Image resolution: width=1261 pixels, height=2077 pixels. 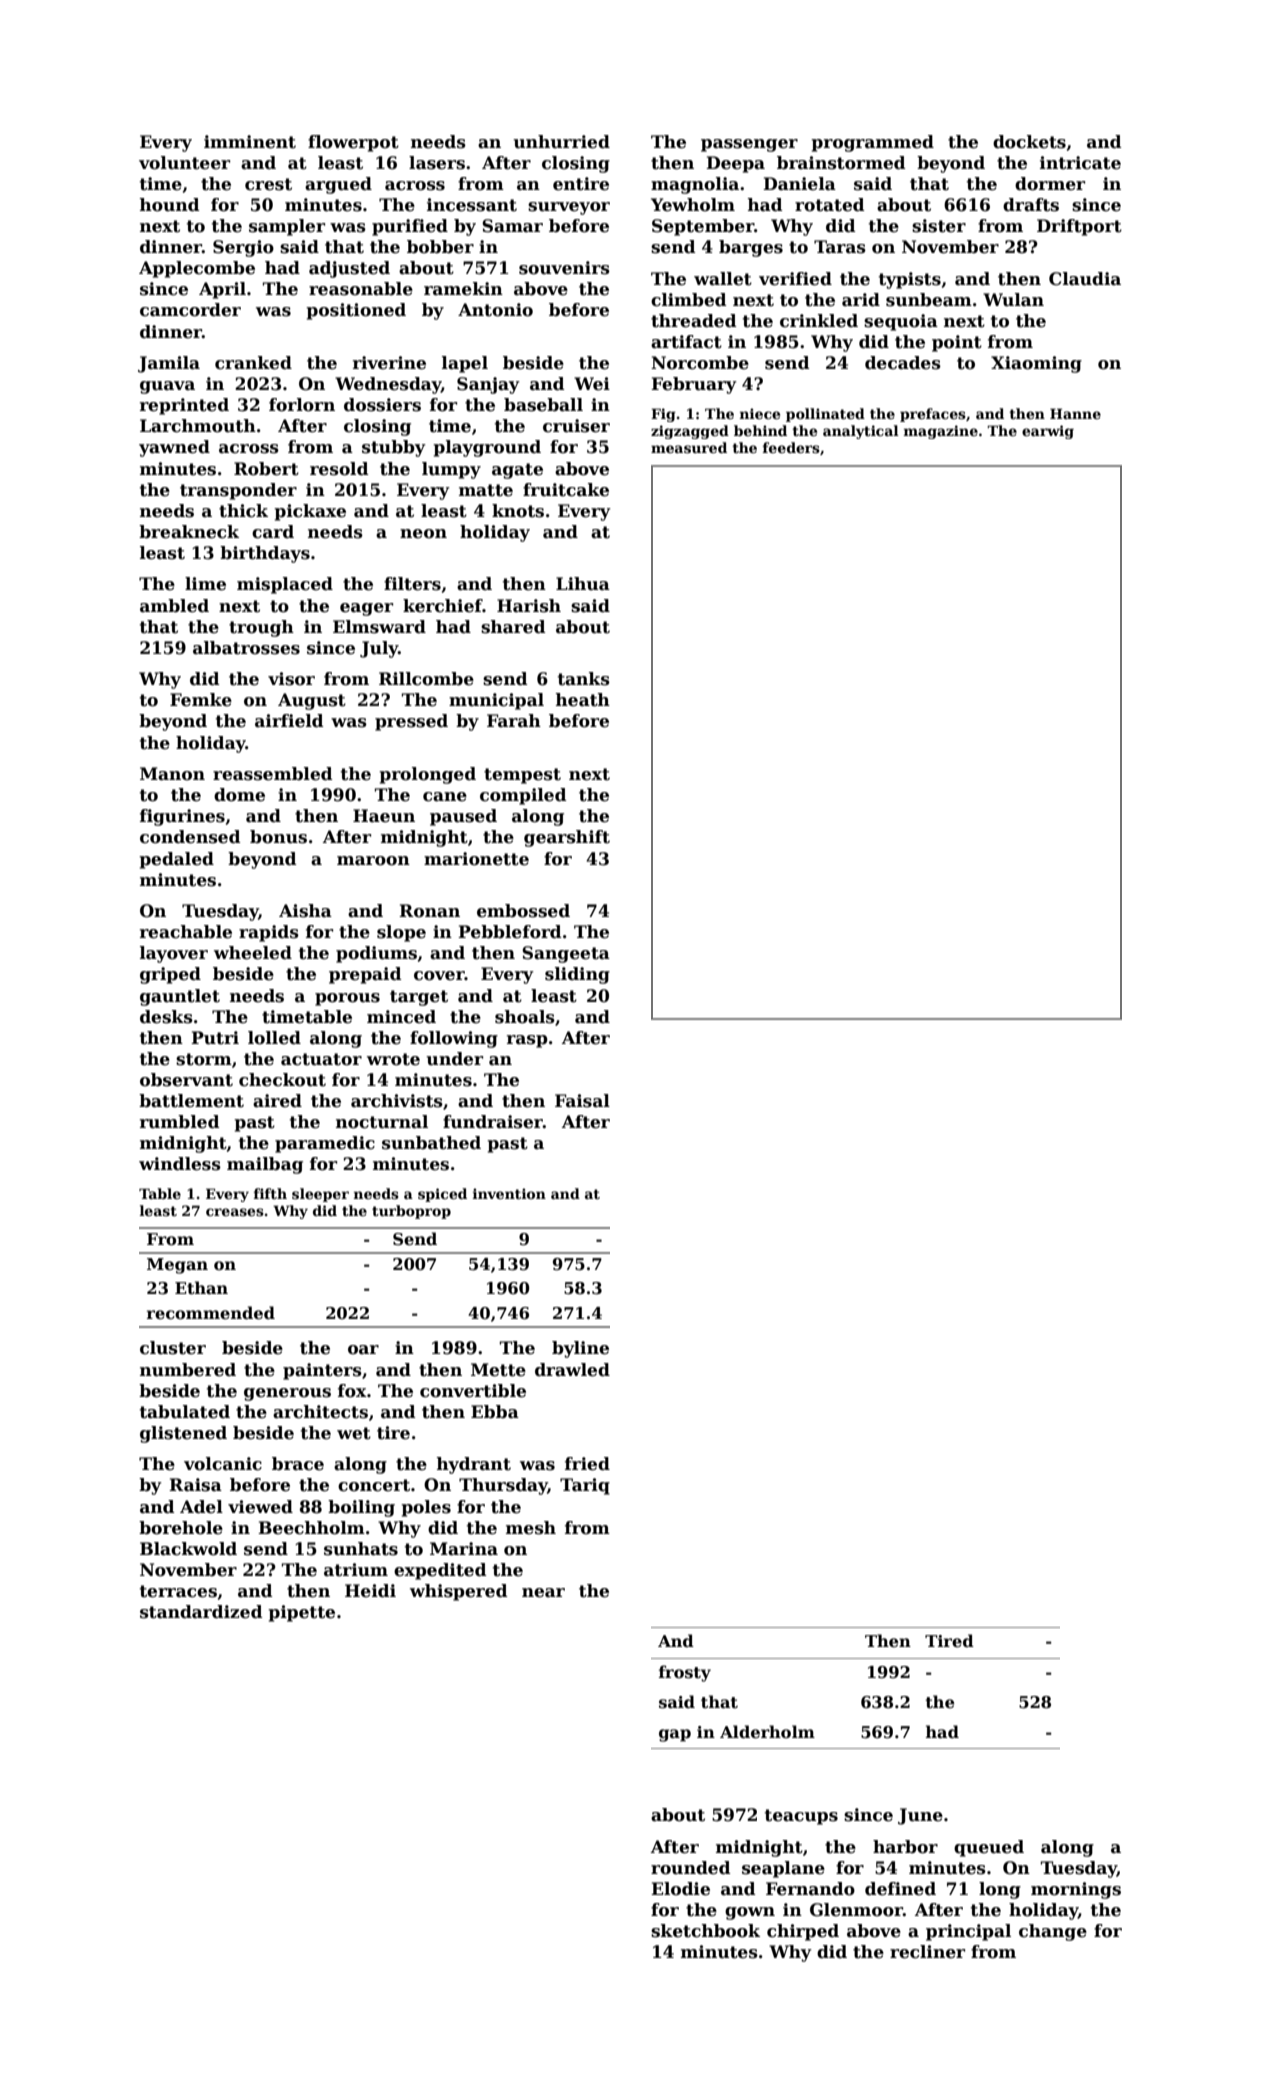 What do you see at coordinates (401, 933) in the page?
I see `slope` at bounding box center [401, 933].
